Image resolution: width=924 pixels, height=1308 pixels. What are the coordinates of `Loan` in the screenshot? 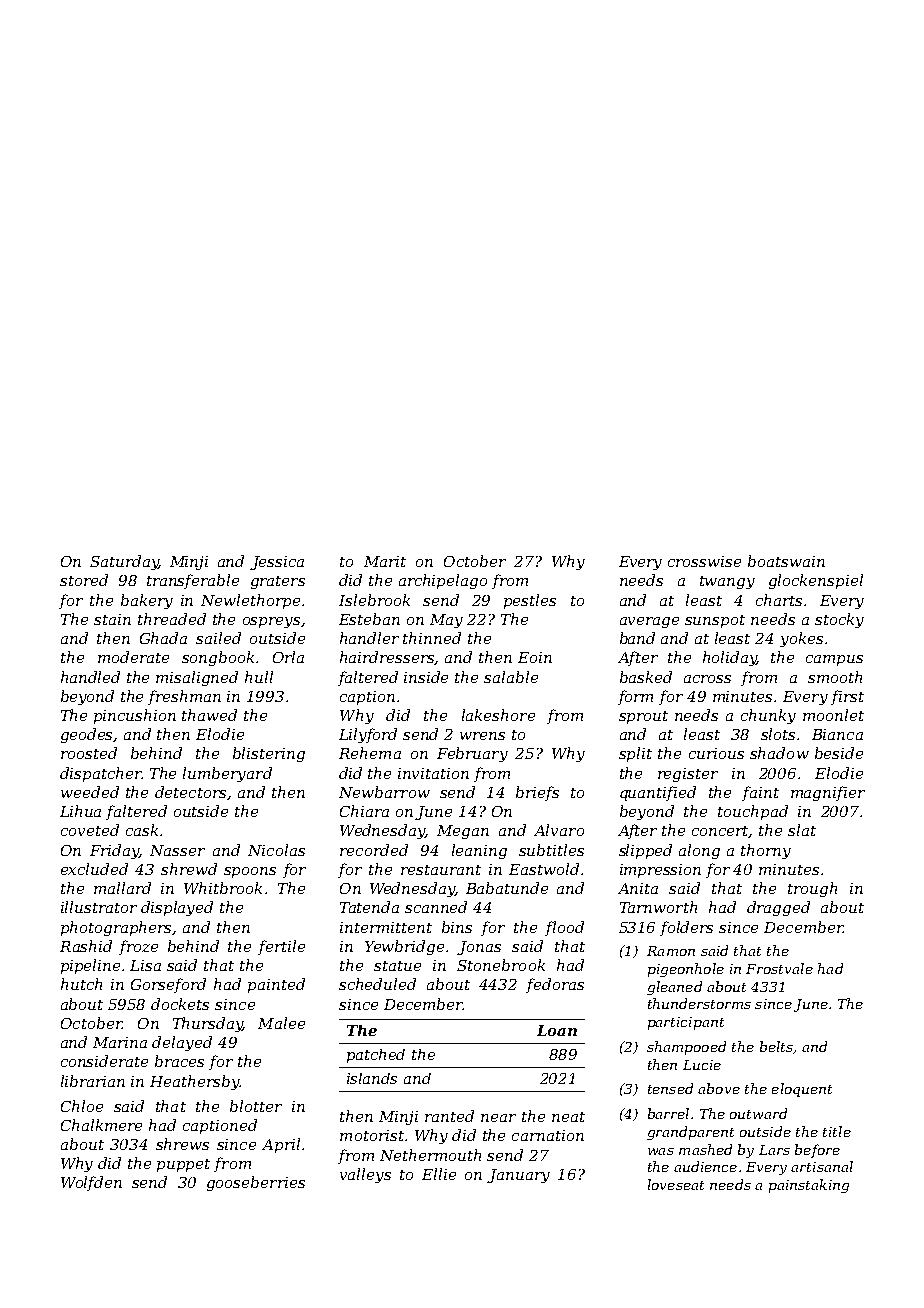 It's located at (557, 1030).
